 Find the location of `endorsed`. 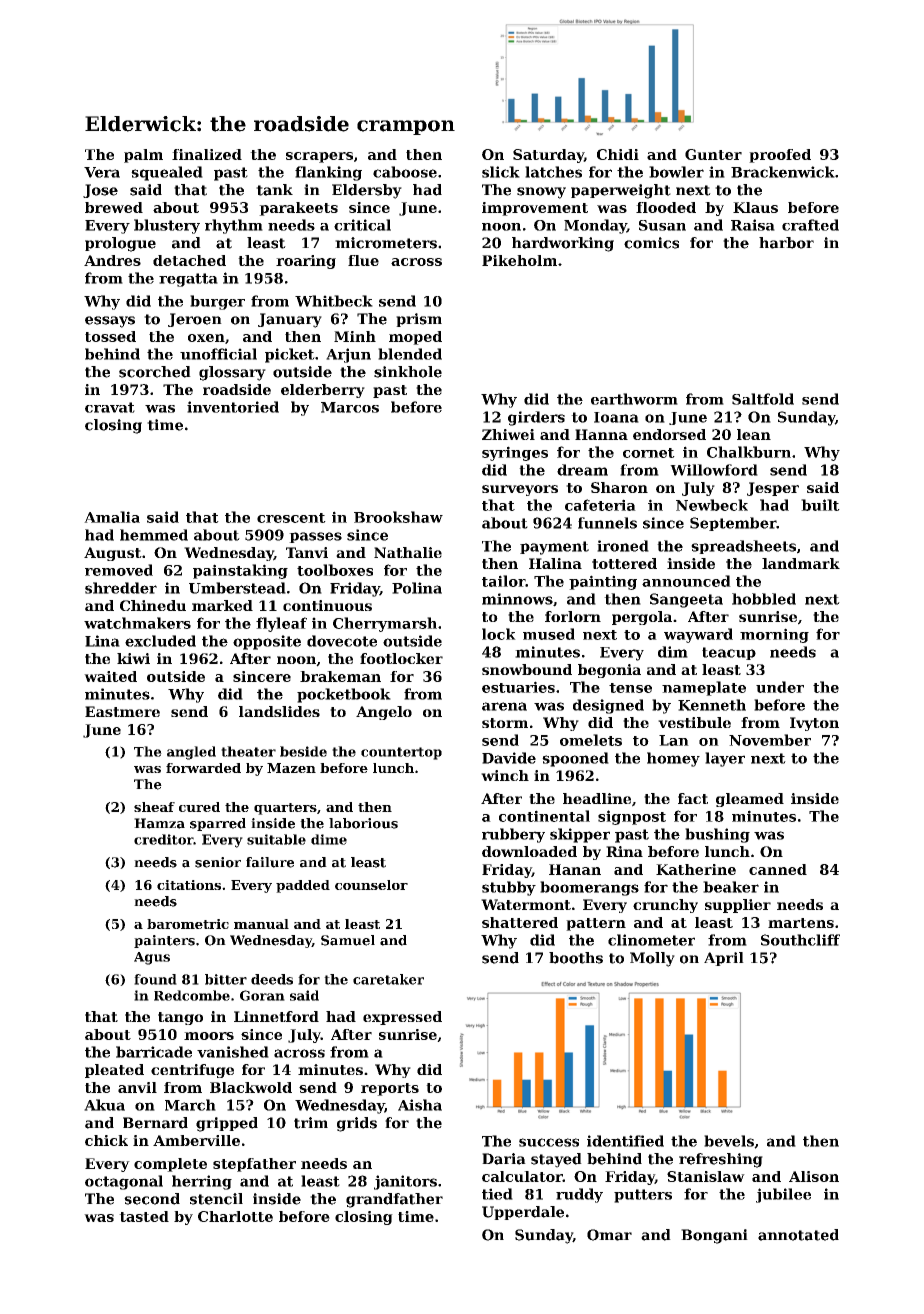

endorsed is located at coordinates (669, 434).
